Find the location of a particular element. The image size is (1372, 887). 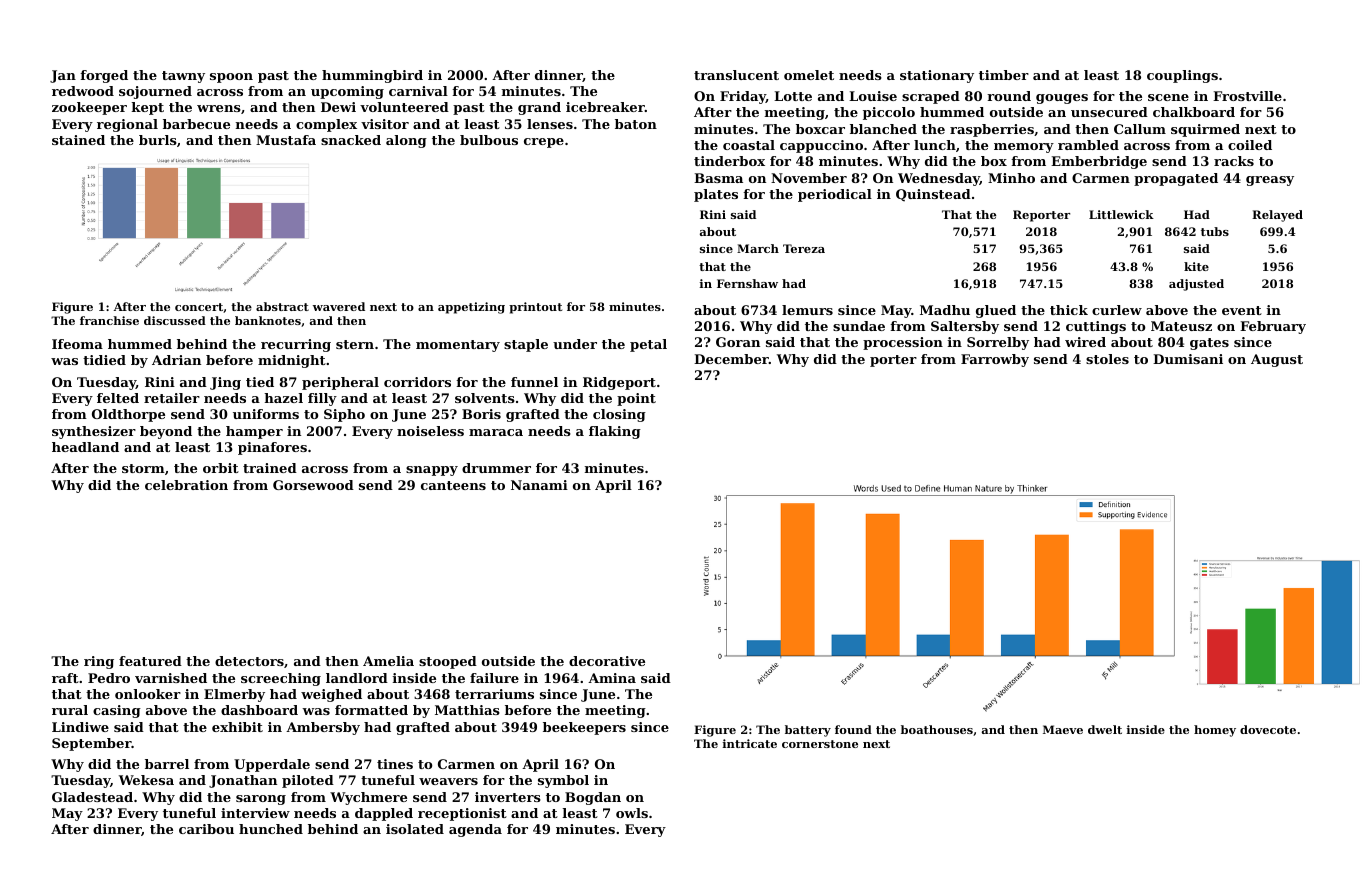

Littlewick is located at coordinates (1121, 214).
